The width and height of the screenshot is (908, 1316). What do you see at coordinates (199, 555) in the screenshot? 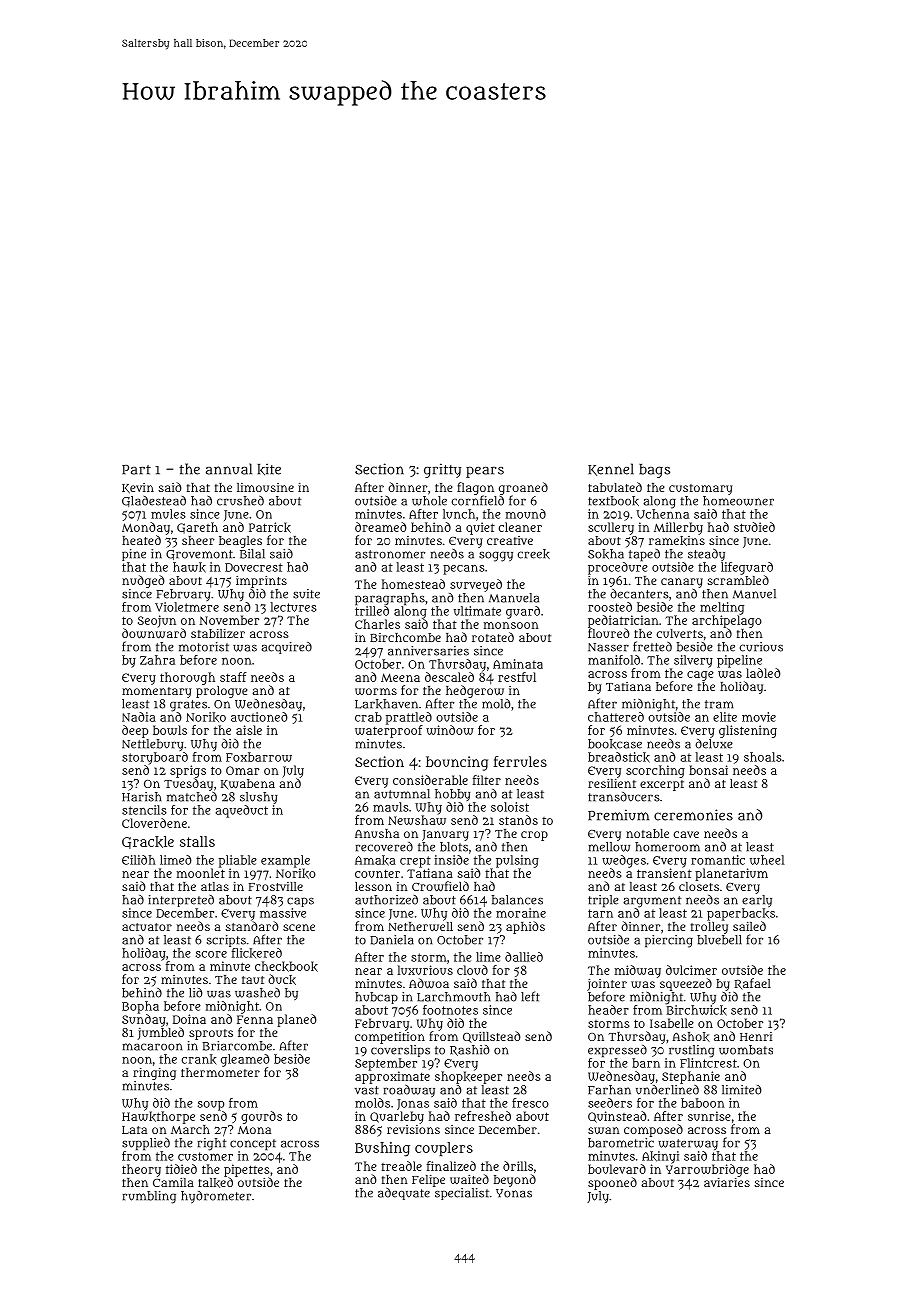
I see `Grovemont` at bounding box center [199, 555].
